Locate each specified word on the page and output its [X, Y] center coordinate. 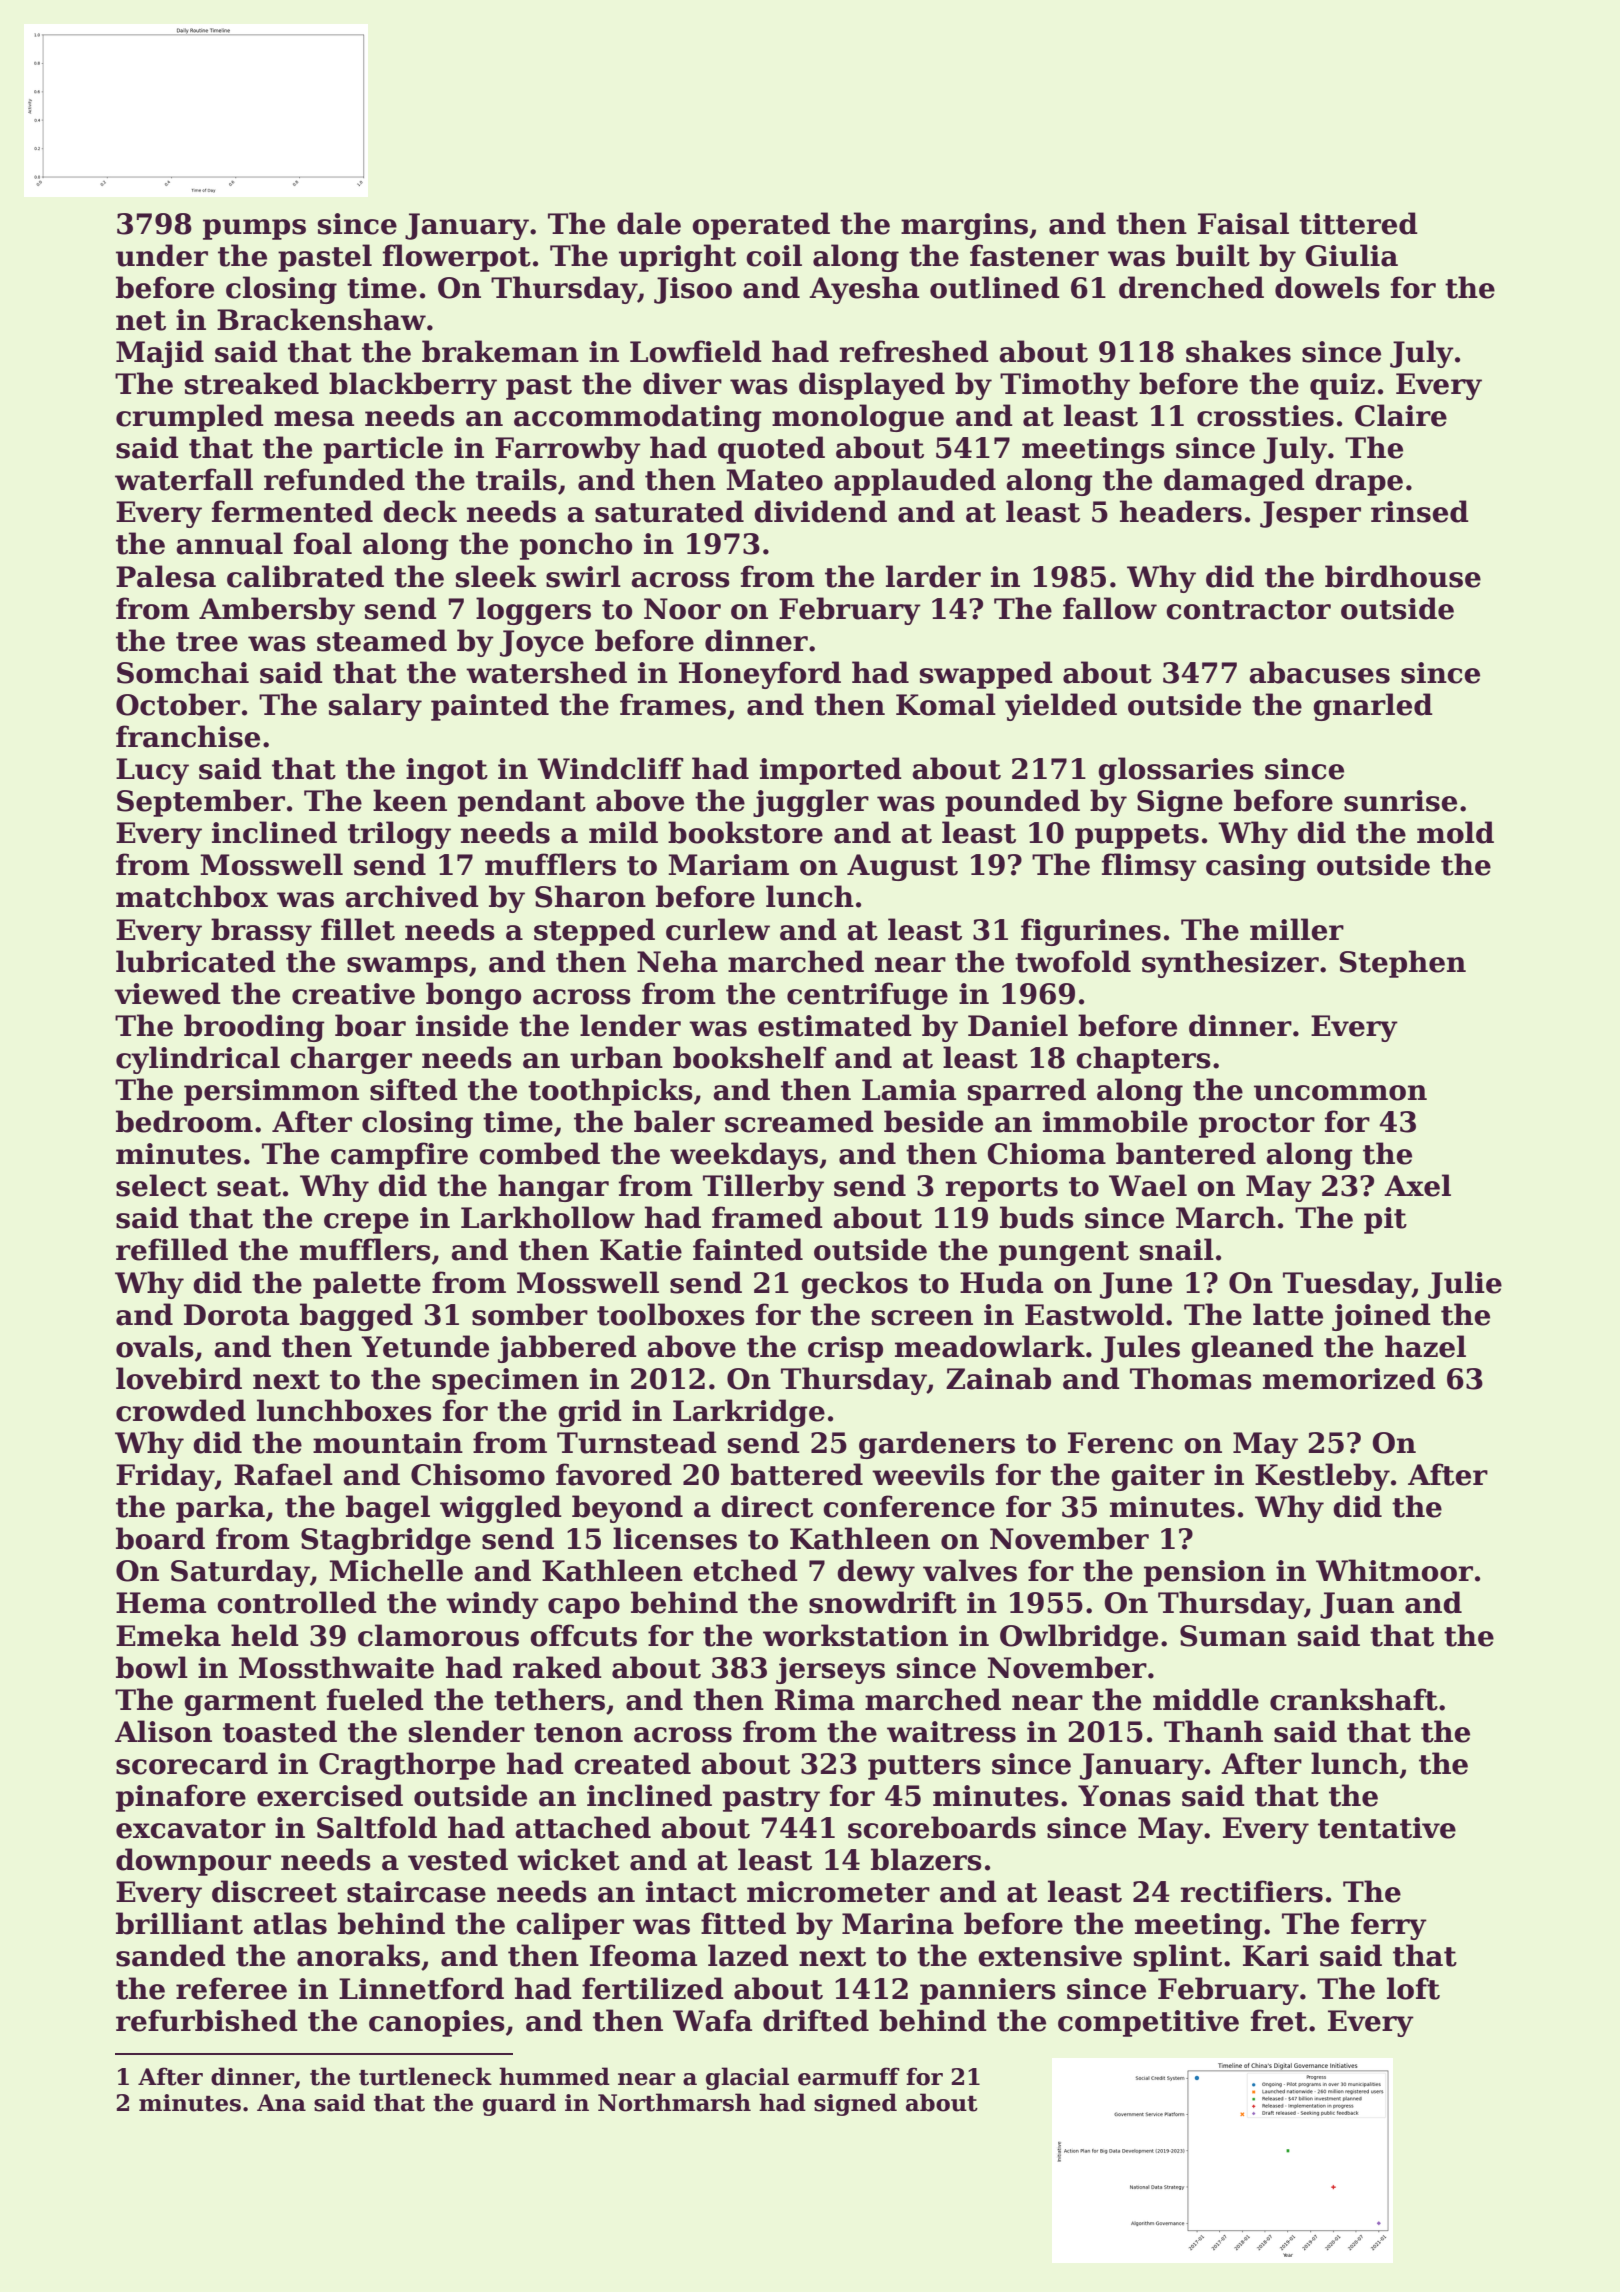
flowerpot [457, 258]
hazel [1425, 1346]
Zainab [998, 1378]
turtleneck [425, 2076]
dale [649, 223]
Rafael [283, 1474]
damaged [1234, 482]
